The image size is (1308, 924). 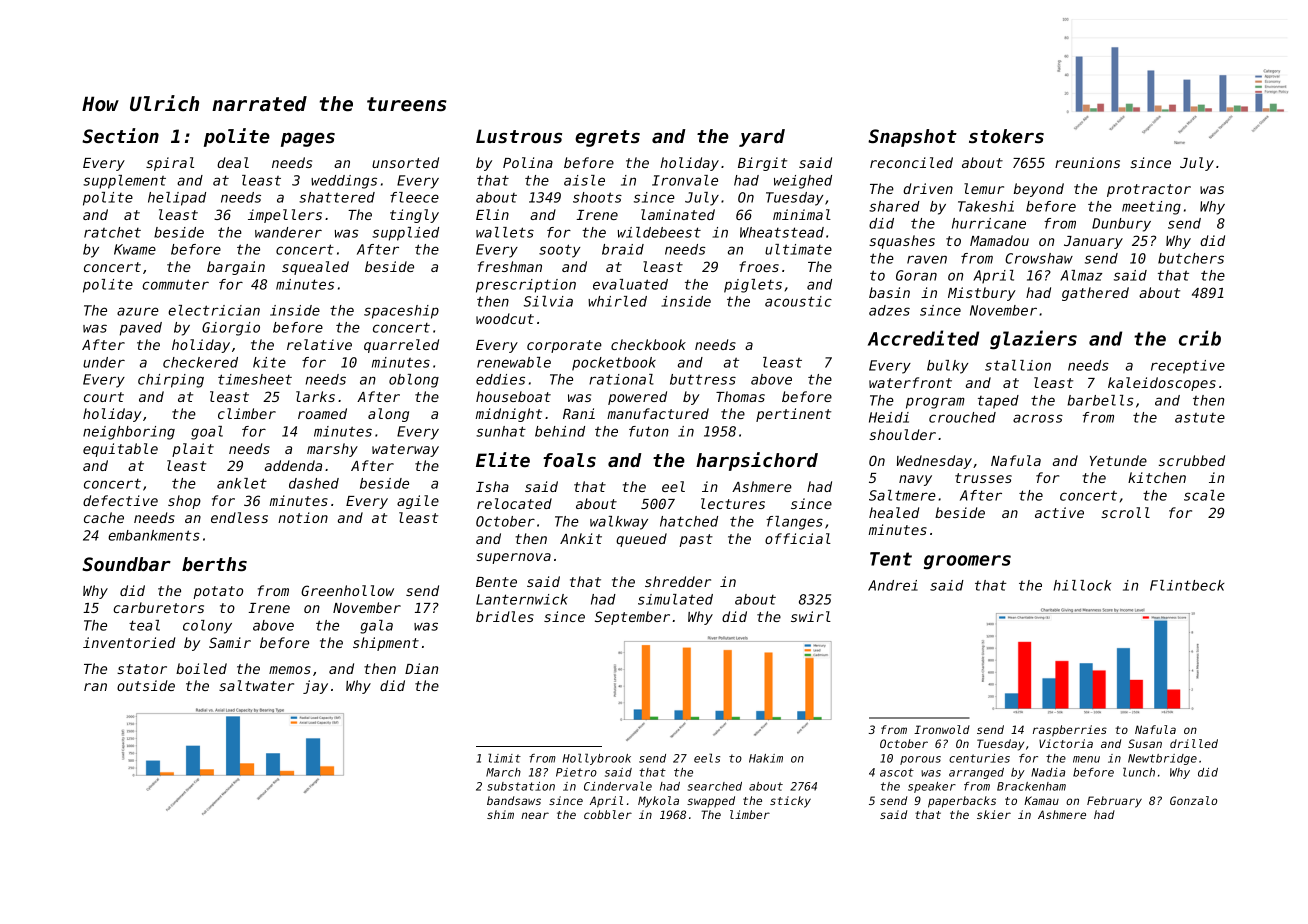 What do you see at coordinates (492, 486) in the screenshot?
I see `Isha` at bounding box center [492, 486].
